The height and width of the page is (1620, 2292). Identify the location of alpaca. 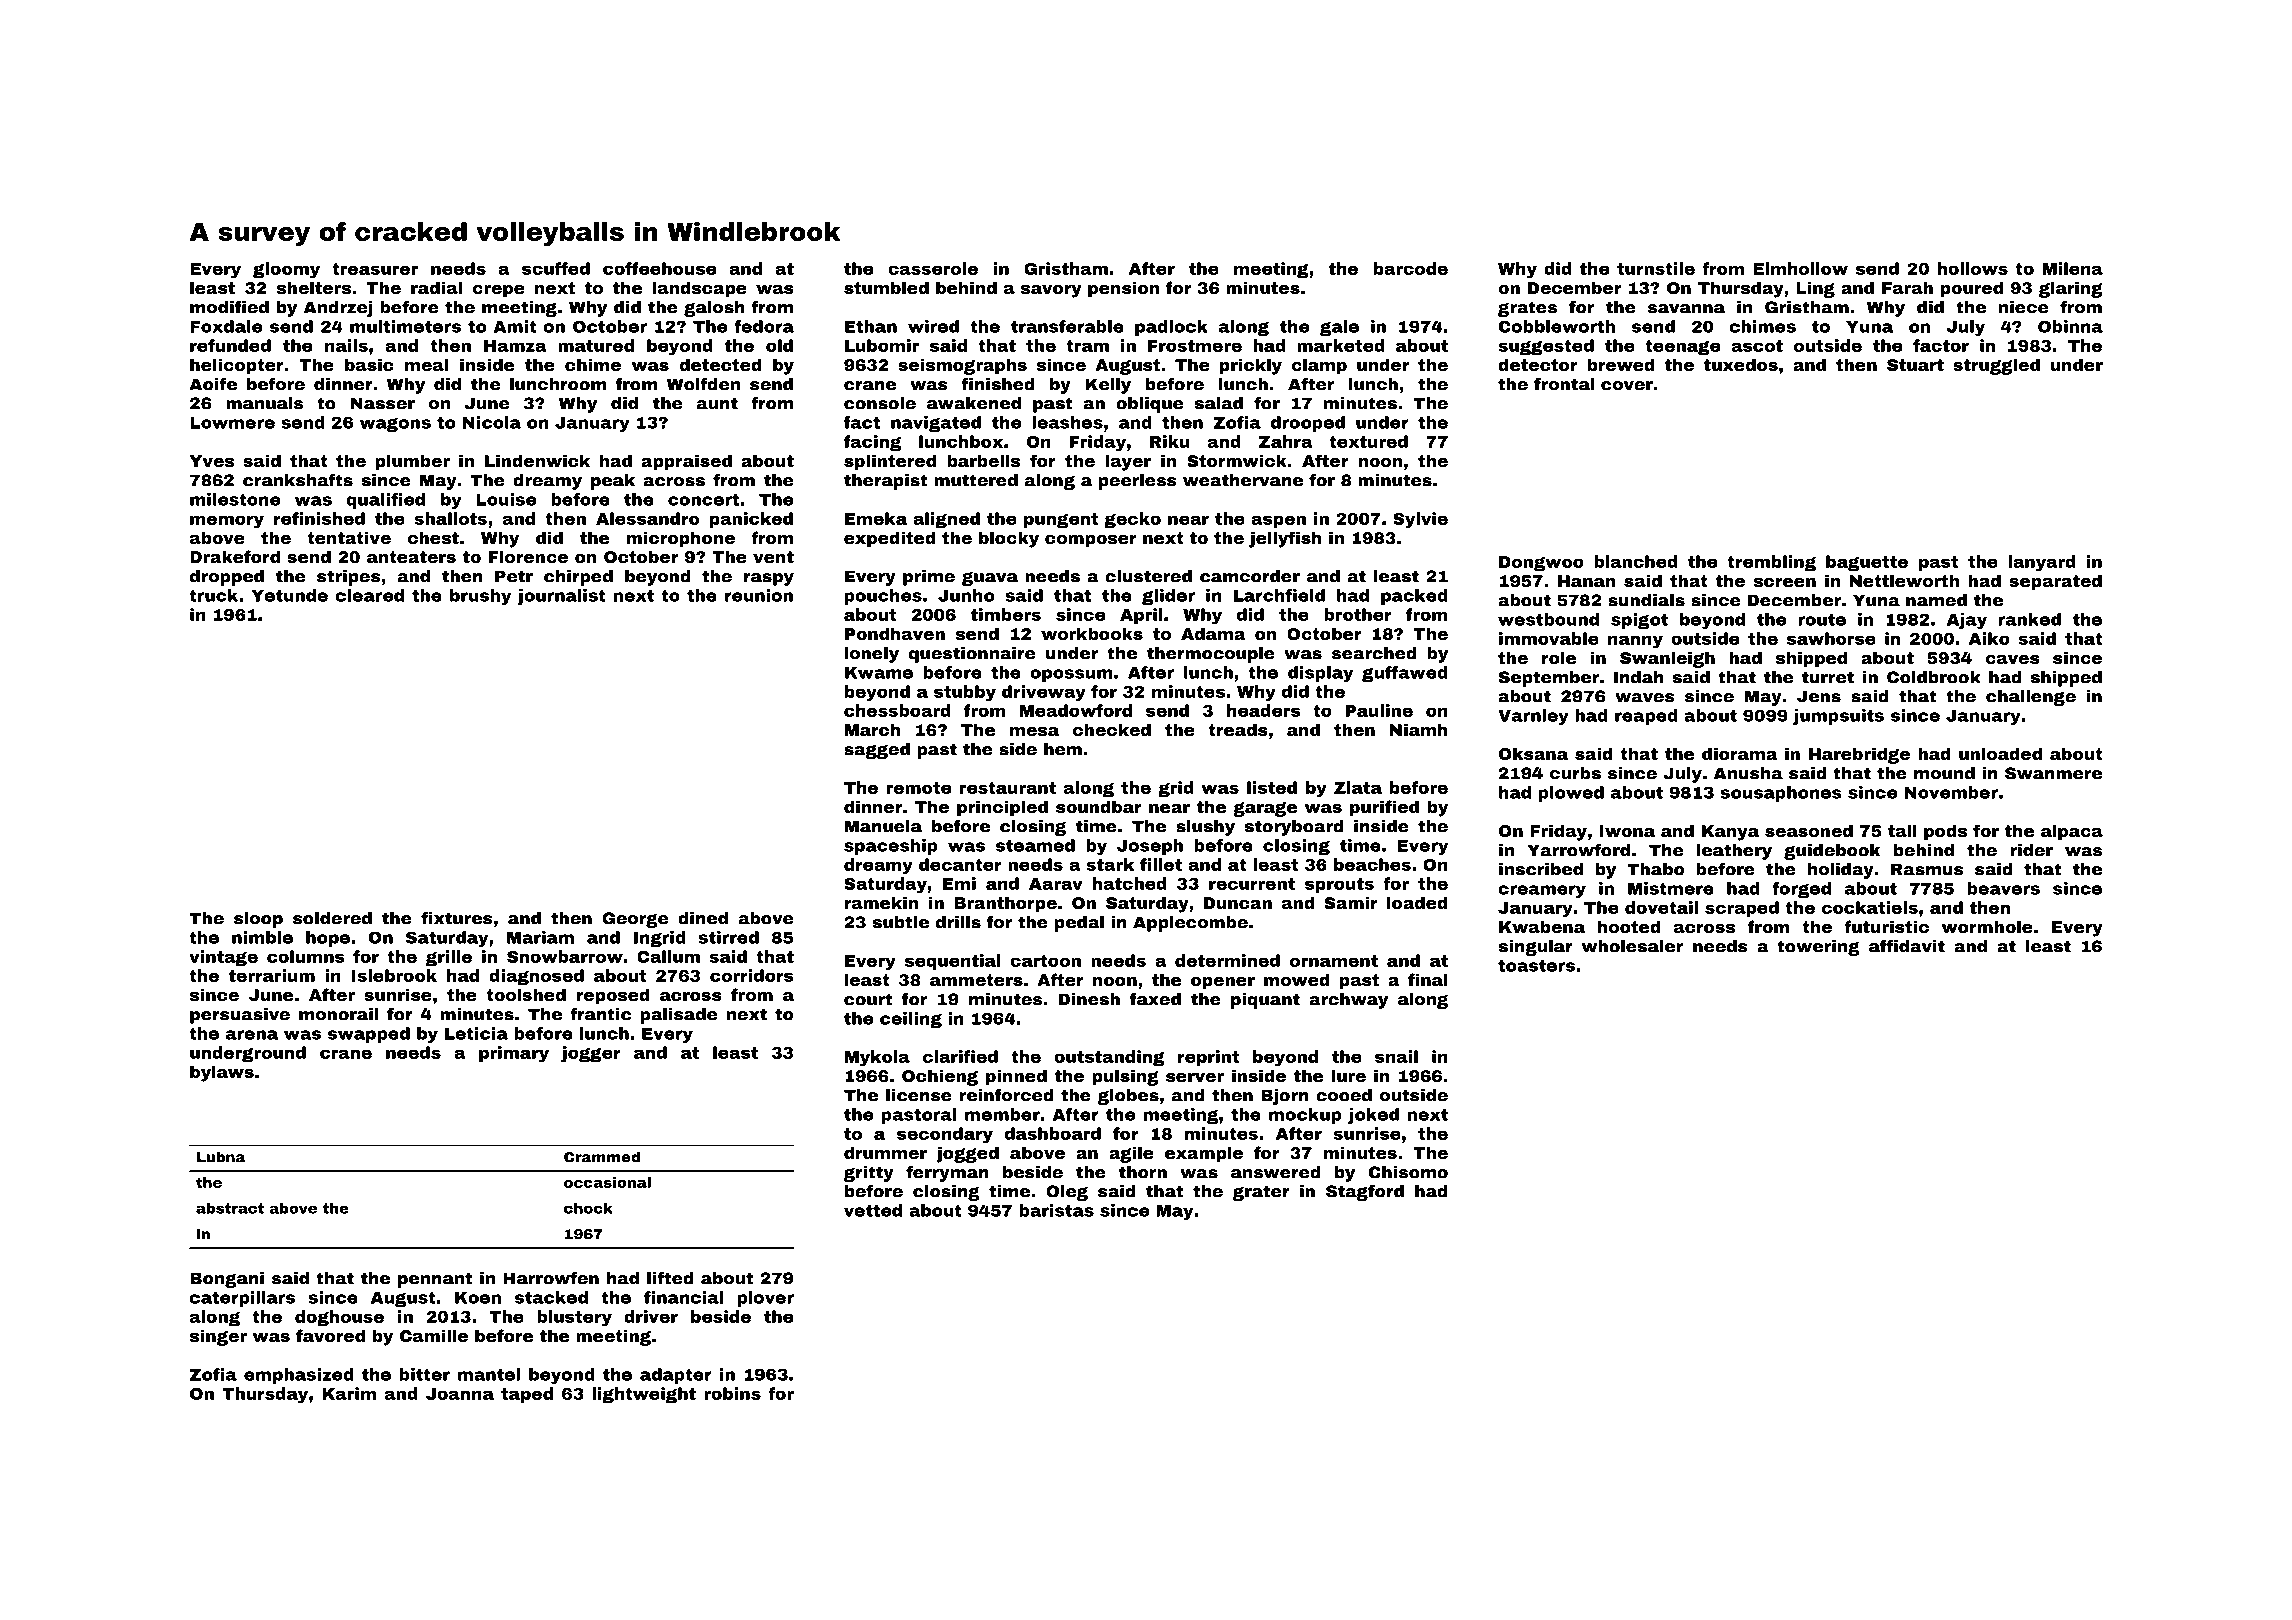
(2072, 832).
